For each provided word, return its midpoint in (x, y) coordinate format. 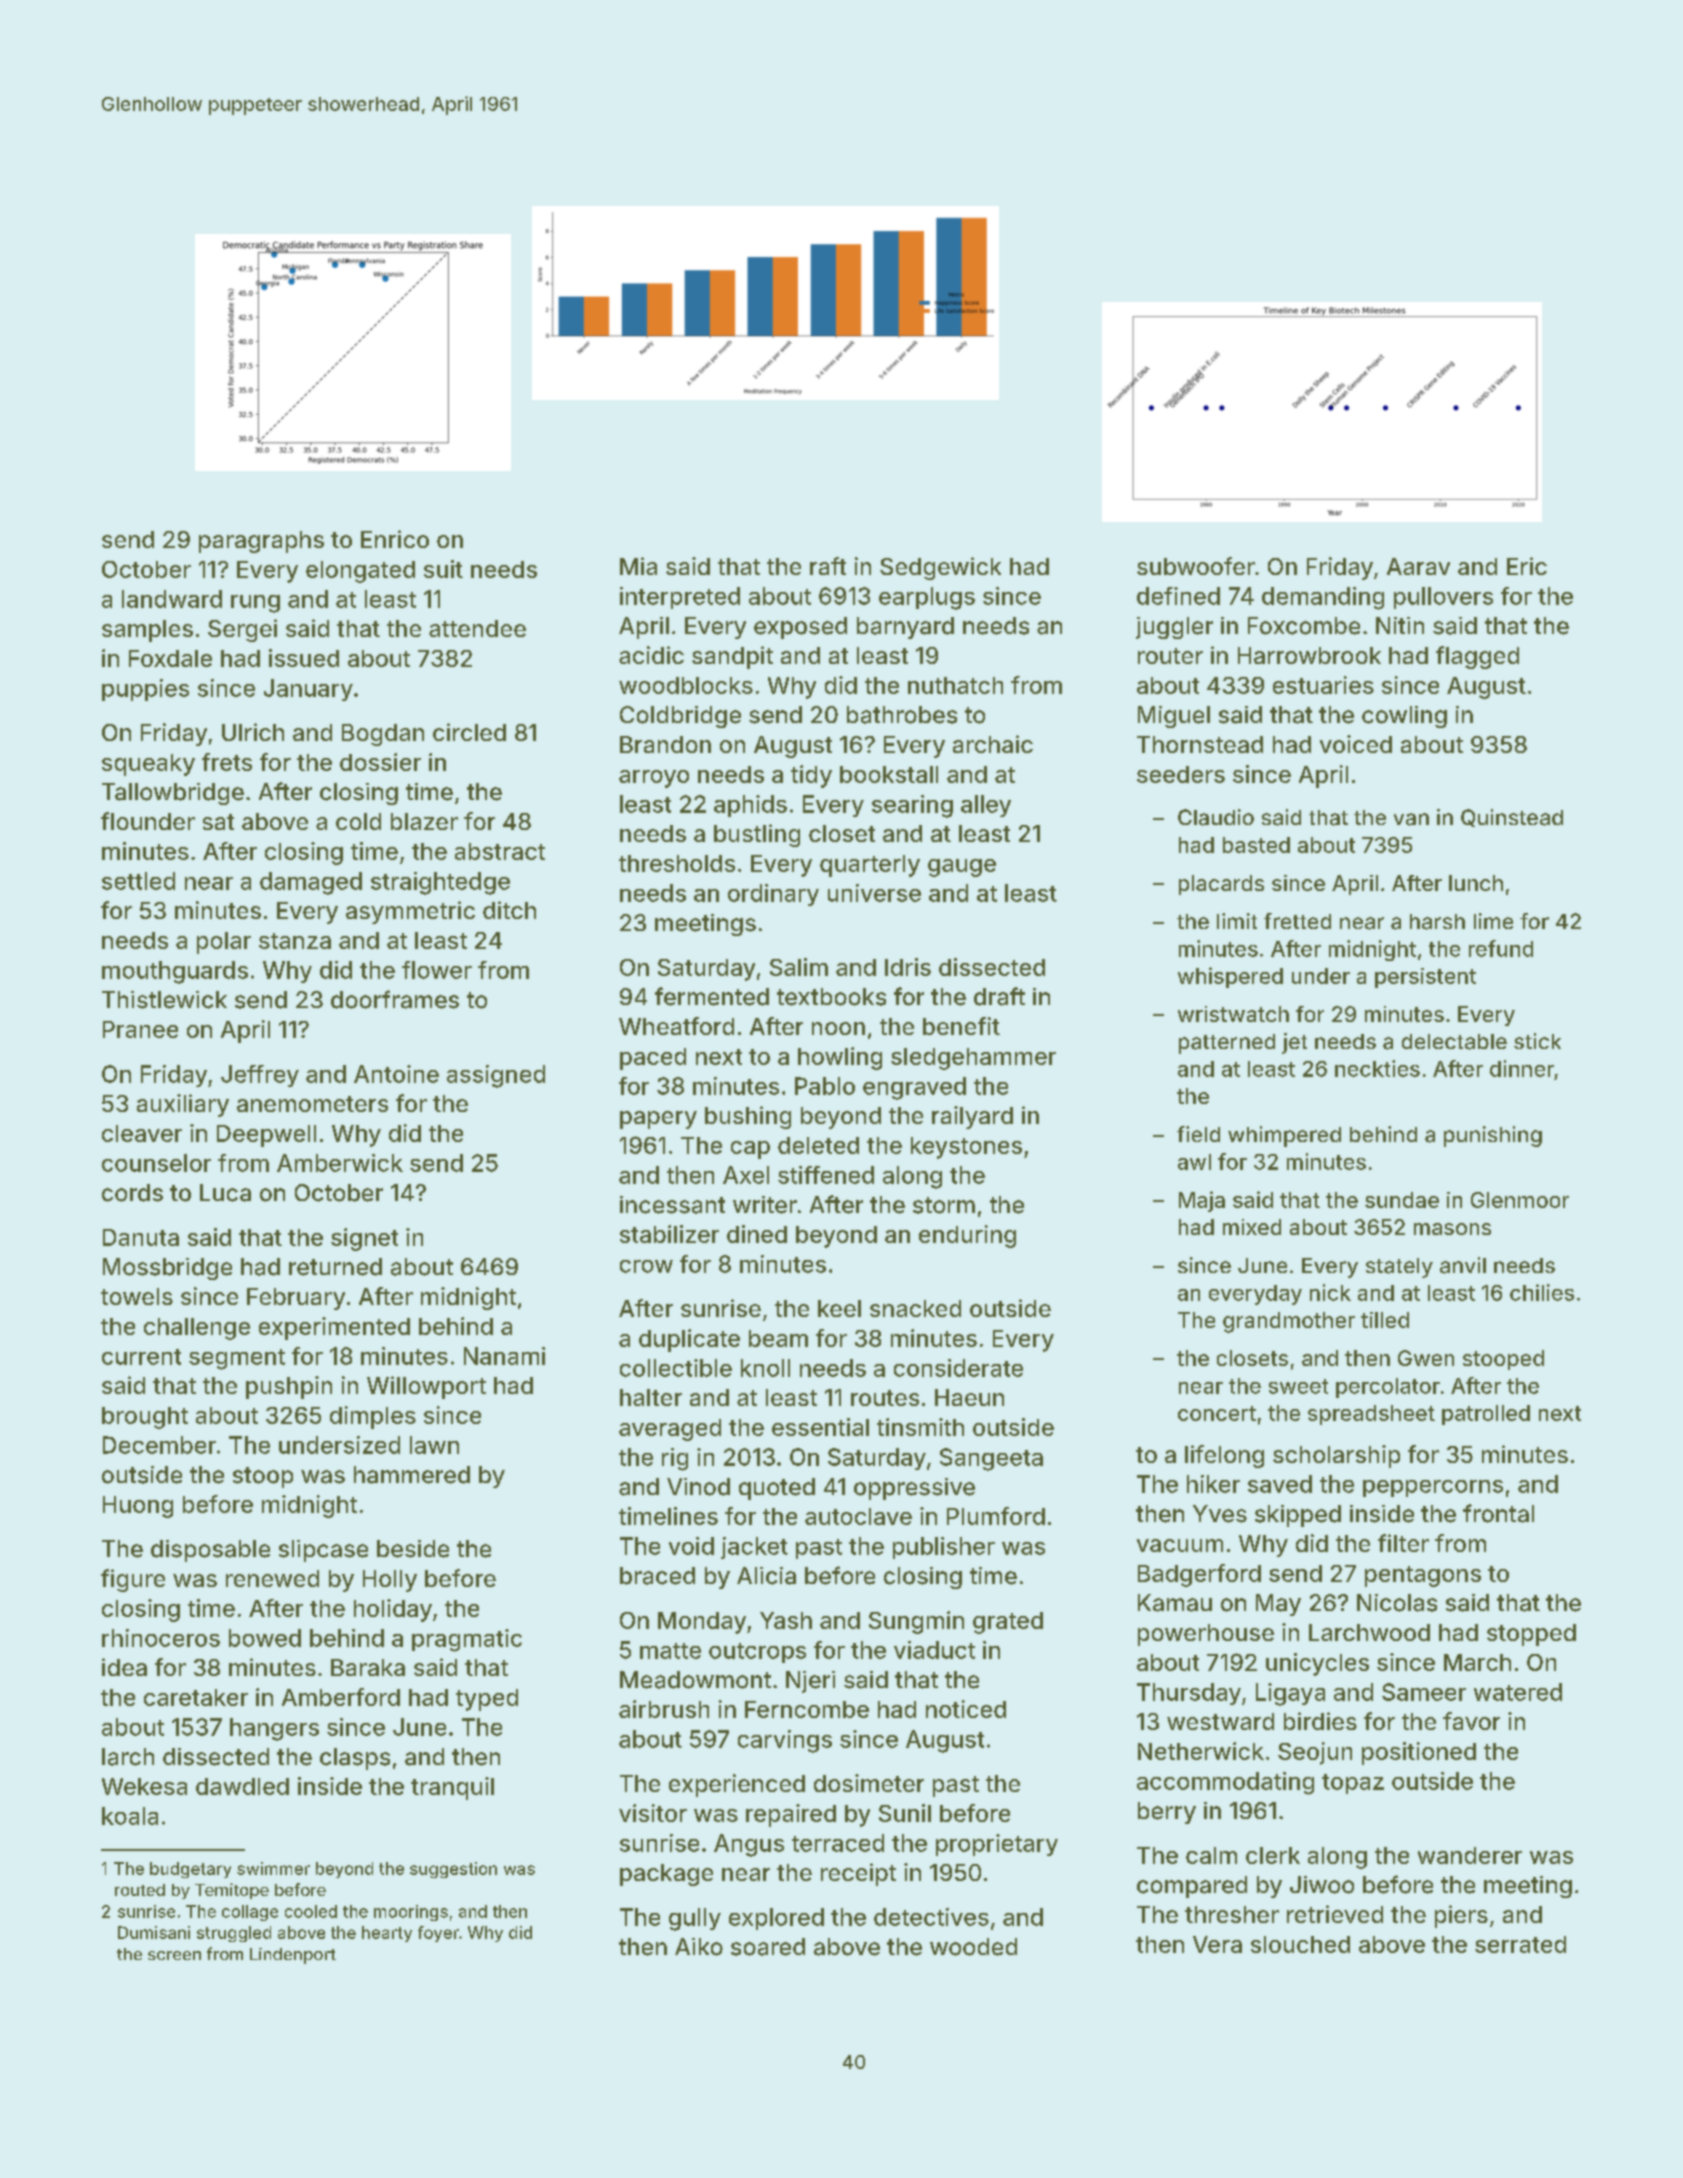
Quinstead (1512, 818)
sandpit (732, 657)
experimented (334, 1328)
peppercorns (1433, 1488)
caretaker (196, 1697)
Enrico (395, 539)
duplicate (689, 1340)
